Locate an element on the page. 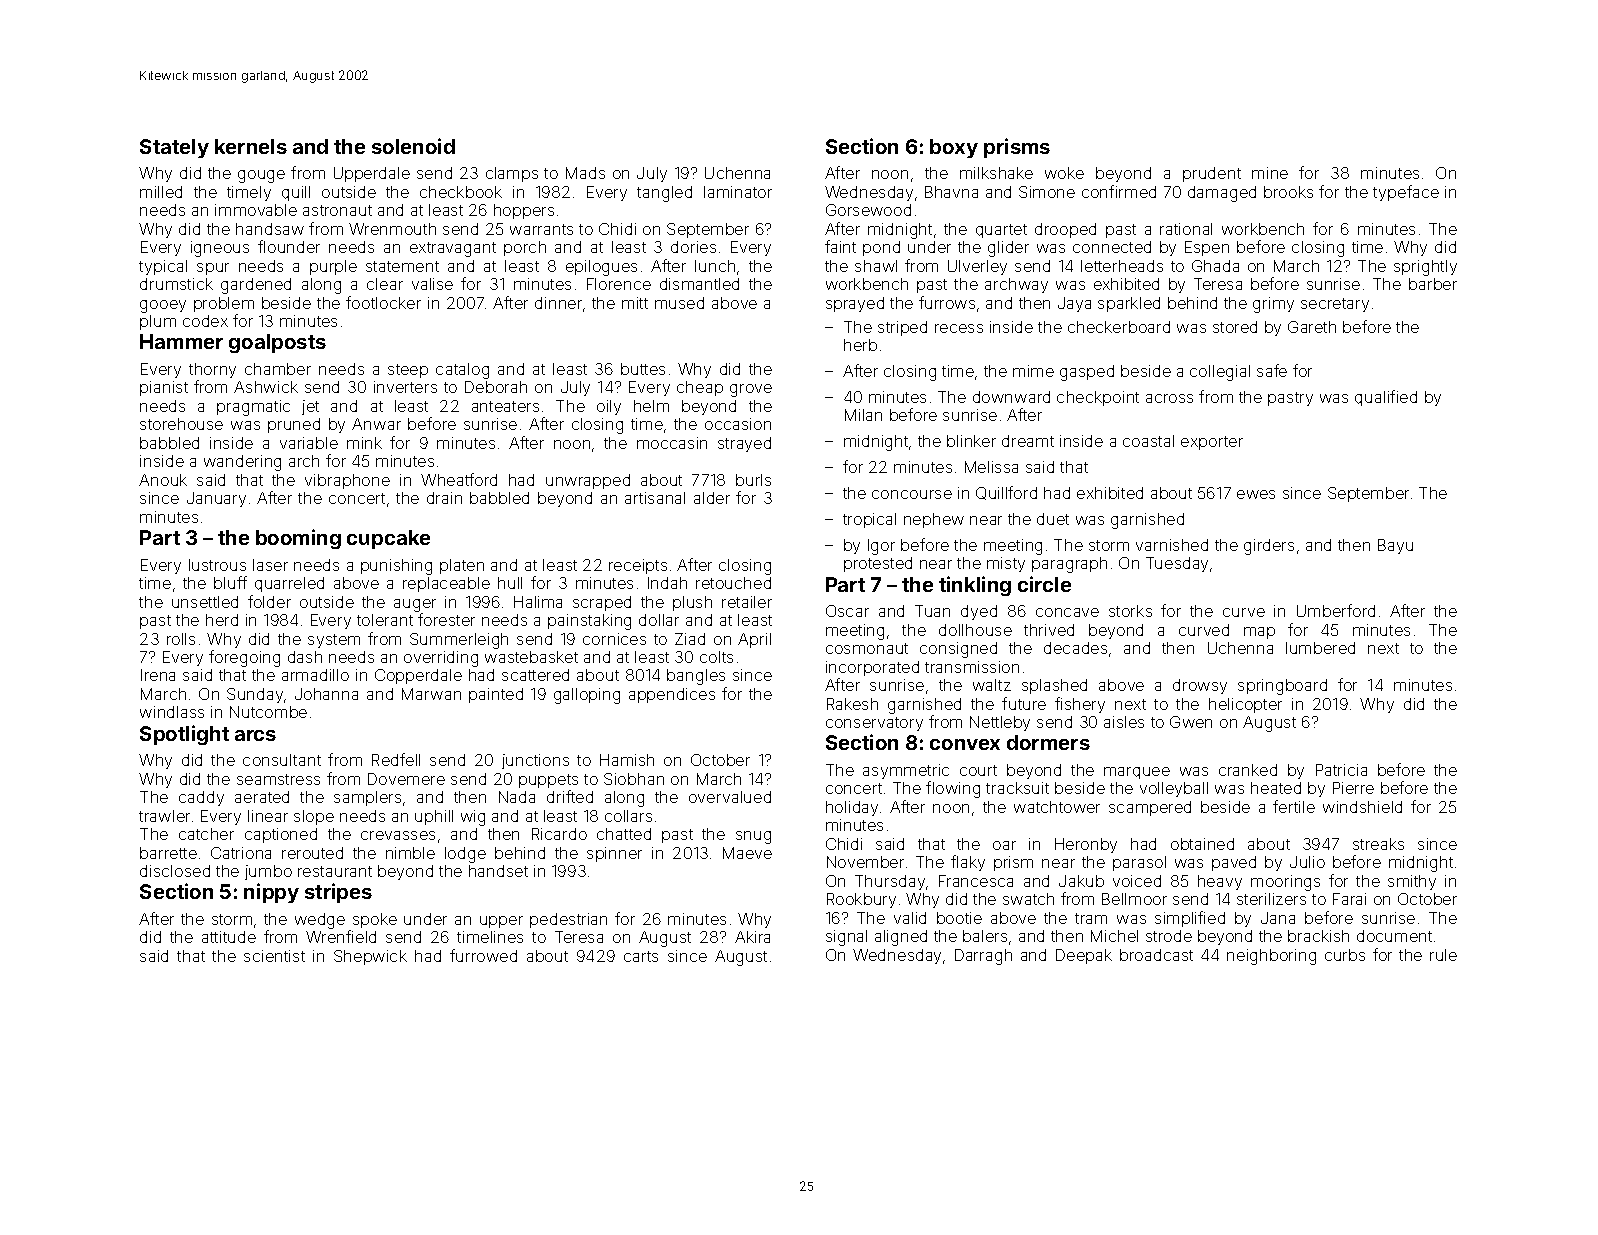 The width and height of the image is (1598, 1235). solenoid is located at coordinates (413, 146).
